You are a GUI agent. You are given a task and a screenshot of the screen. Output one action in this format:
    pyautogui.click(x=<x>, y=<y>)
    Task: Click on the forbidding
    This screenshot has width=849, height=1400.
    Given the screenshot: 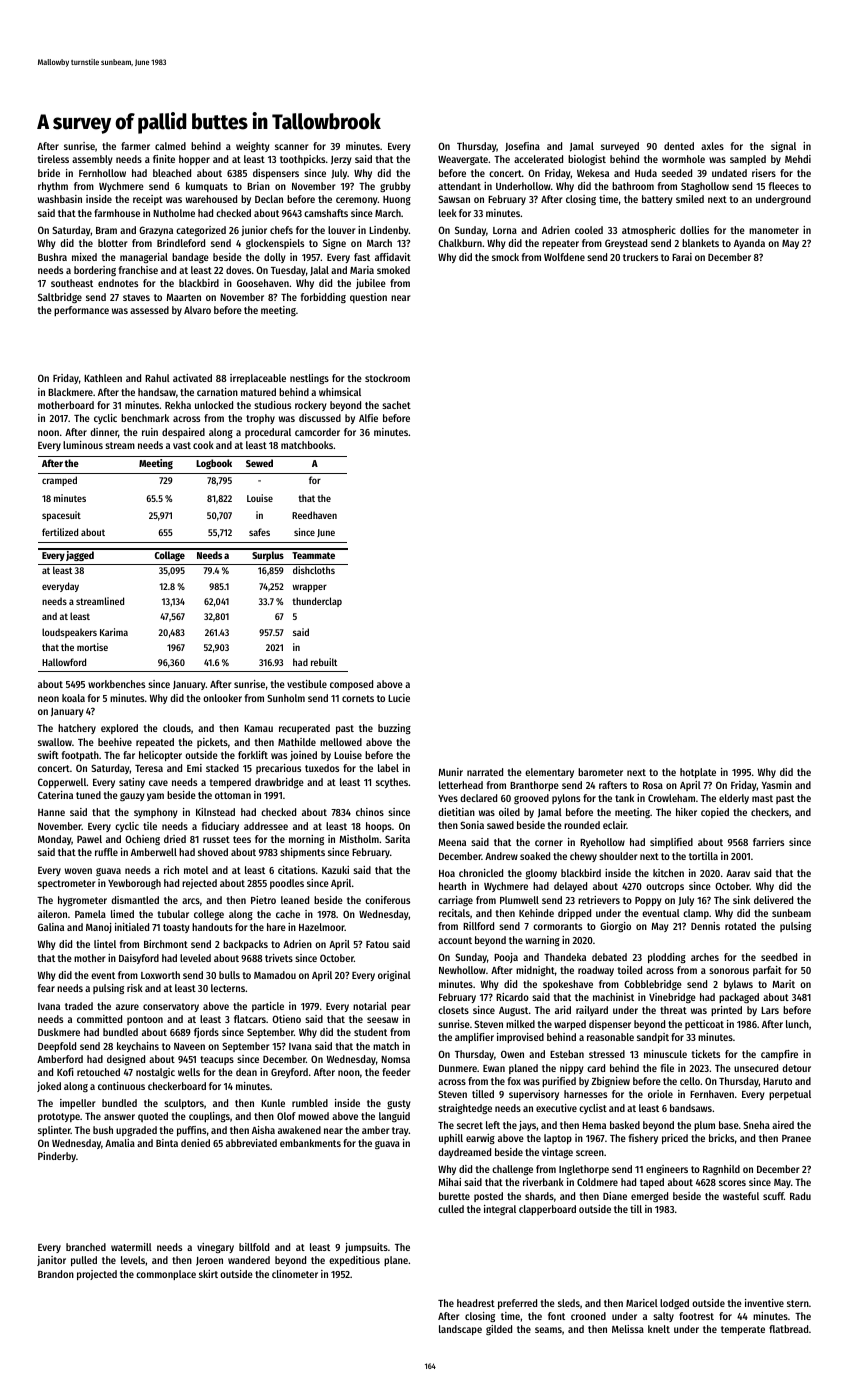 What is the action you would take?
    pyautogui.click(x=323, y=298)
